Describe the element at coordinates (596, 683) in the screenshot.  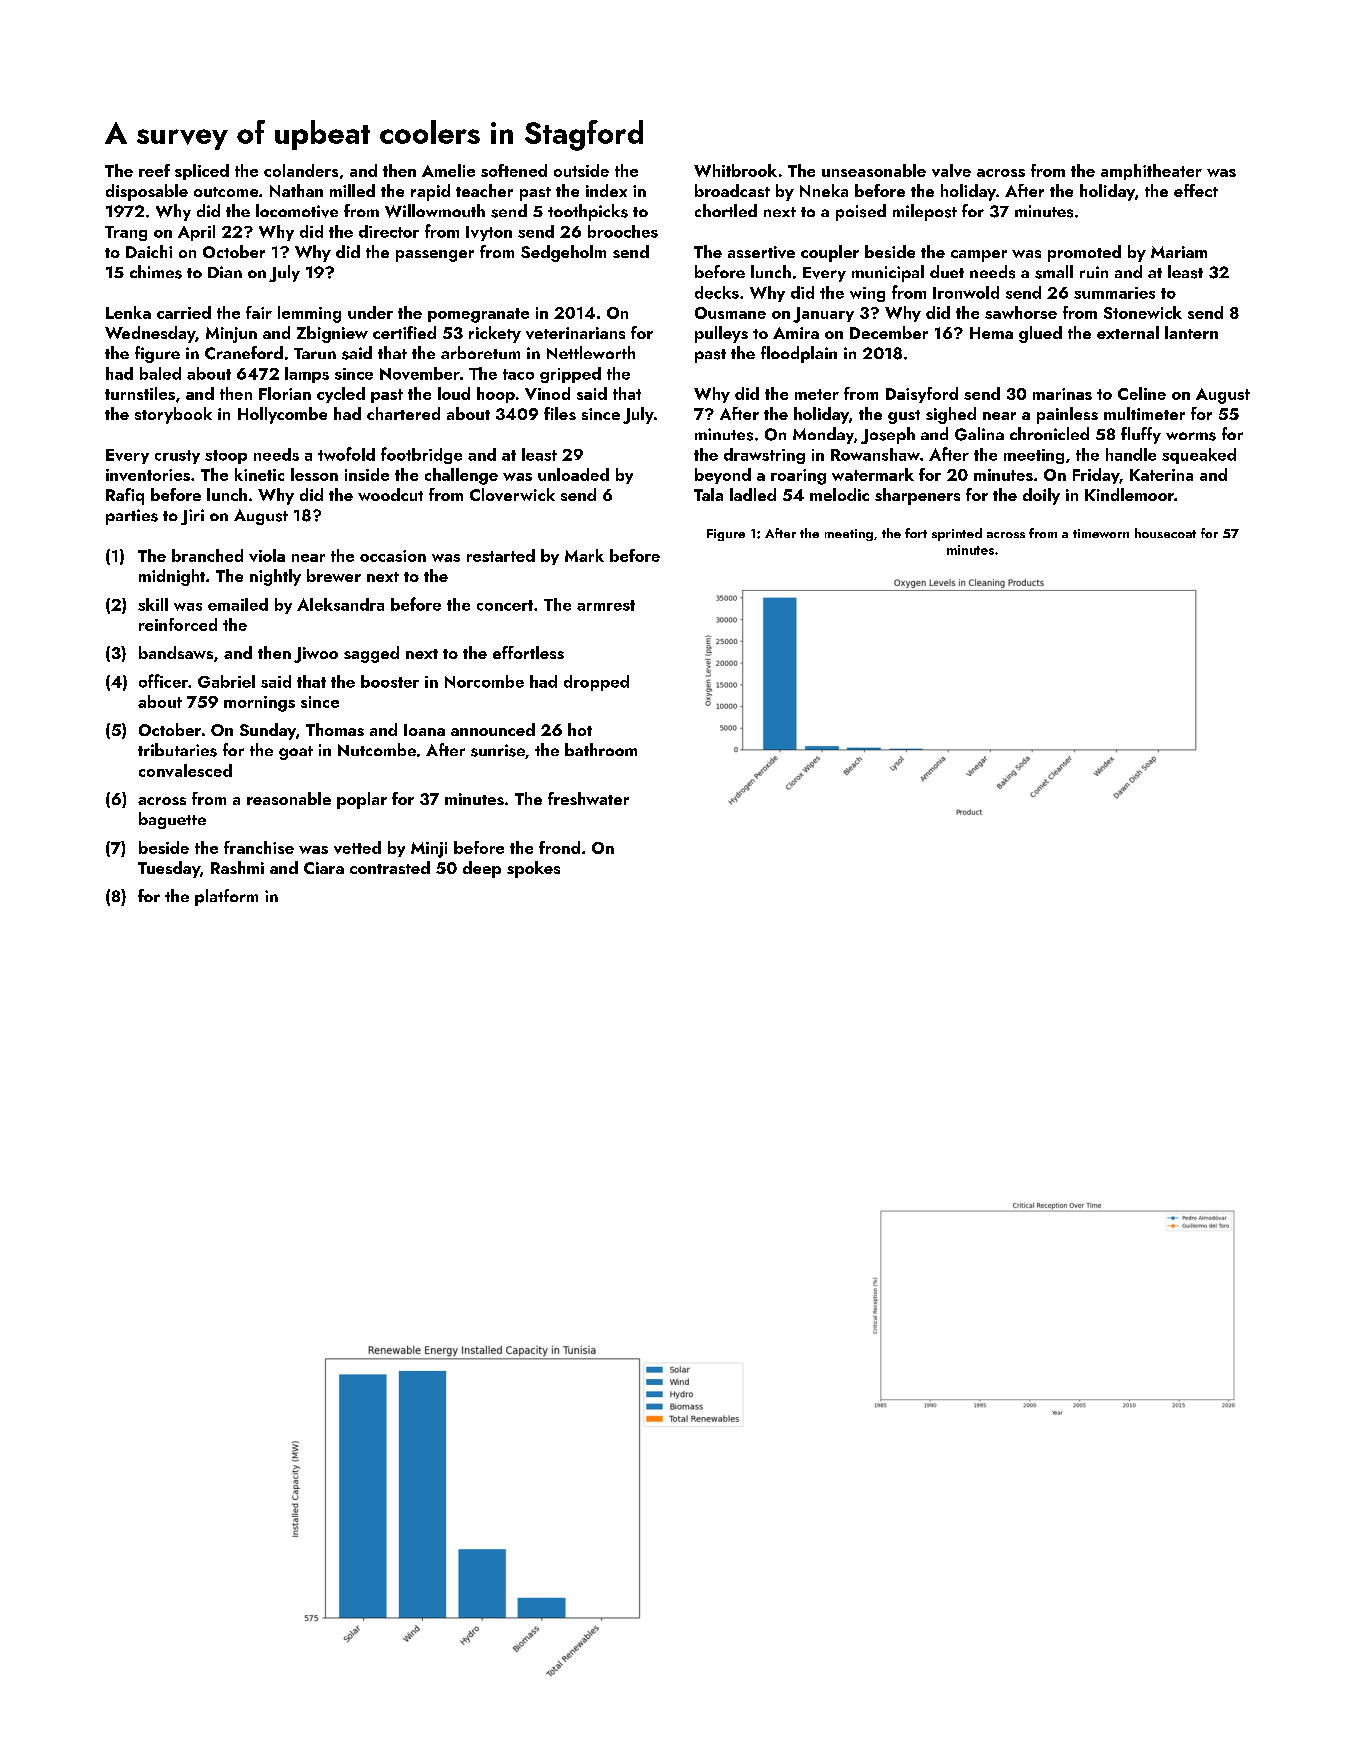
I see `dropped` at that location.
